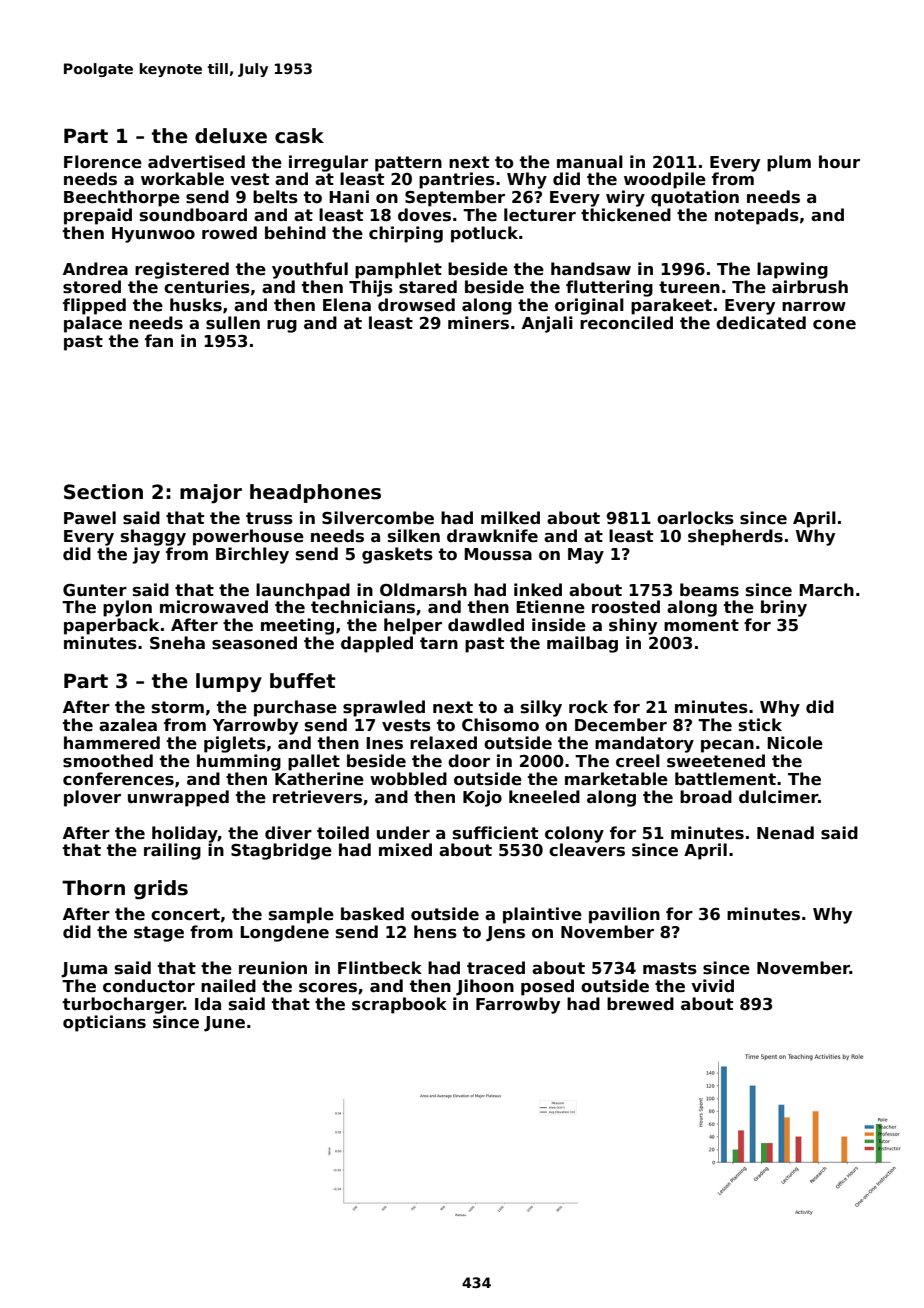  I want to click on opticians, so click(104, 1023).
